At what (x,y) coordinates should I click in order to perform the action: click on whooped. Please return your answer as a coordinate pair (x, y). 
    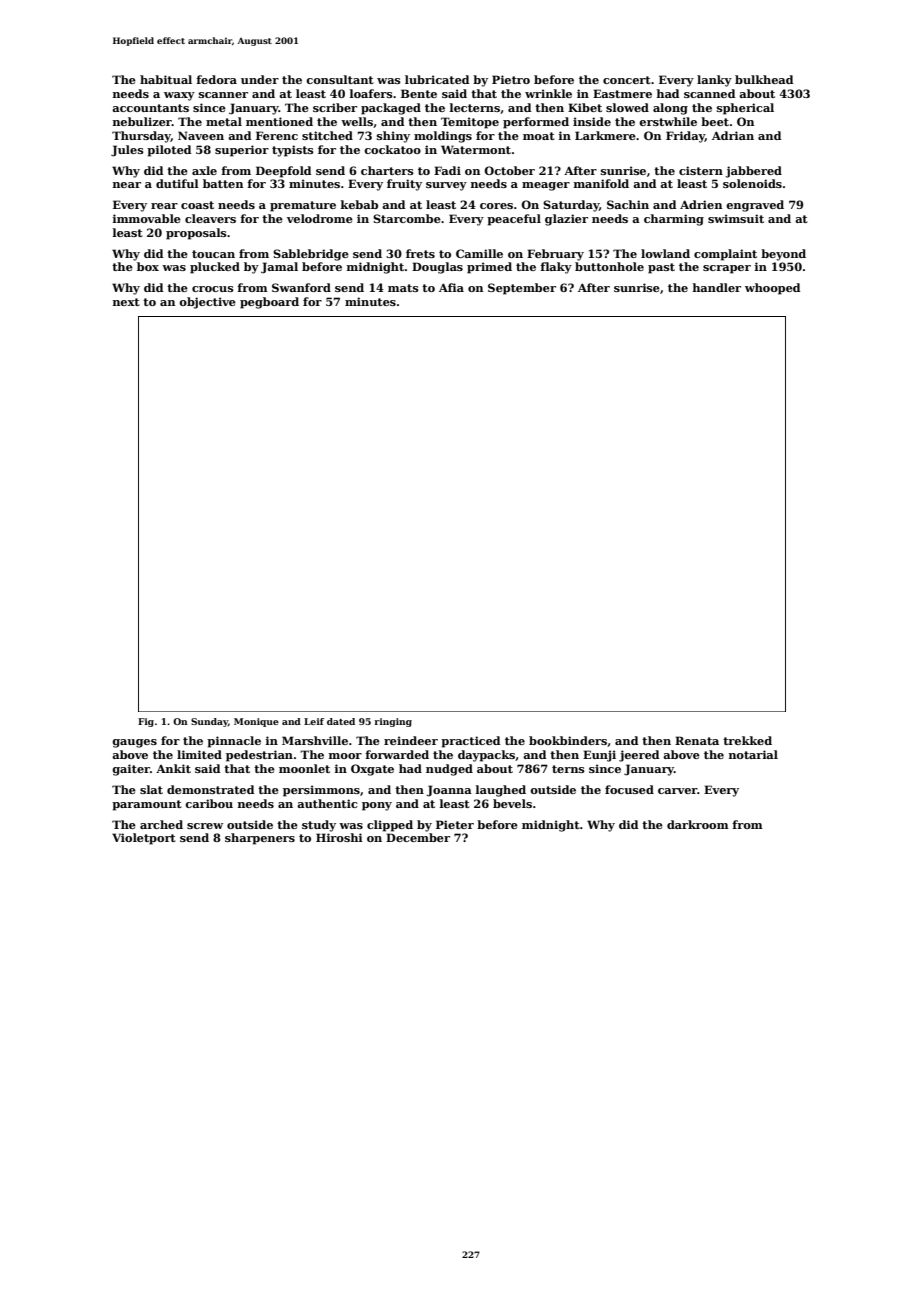
    Looking at the image, I should click on (772, 289).
